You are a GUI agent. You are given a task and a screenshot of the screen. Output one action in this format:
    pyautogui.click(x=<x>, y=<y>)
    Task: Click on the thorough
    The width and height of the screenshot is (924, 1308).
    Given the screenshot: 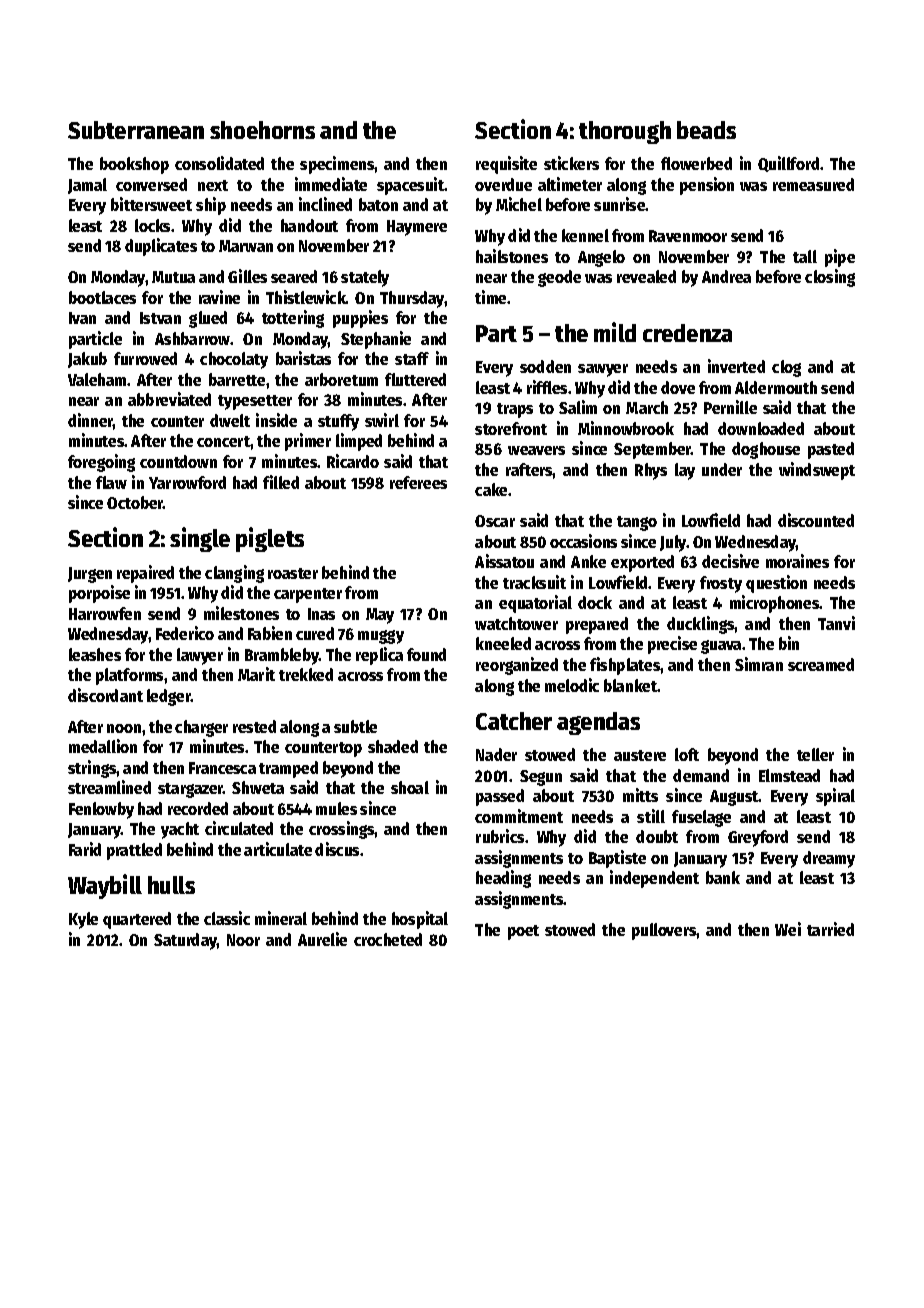 What is the action you would take?
    pyautogui.click(x=625, y=132)
